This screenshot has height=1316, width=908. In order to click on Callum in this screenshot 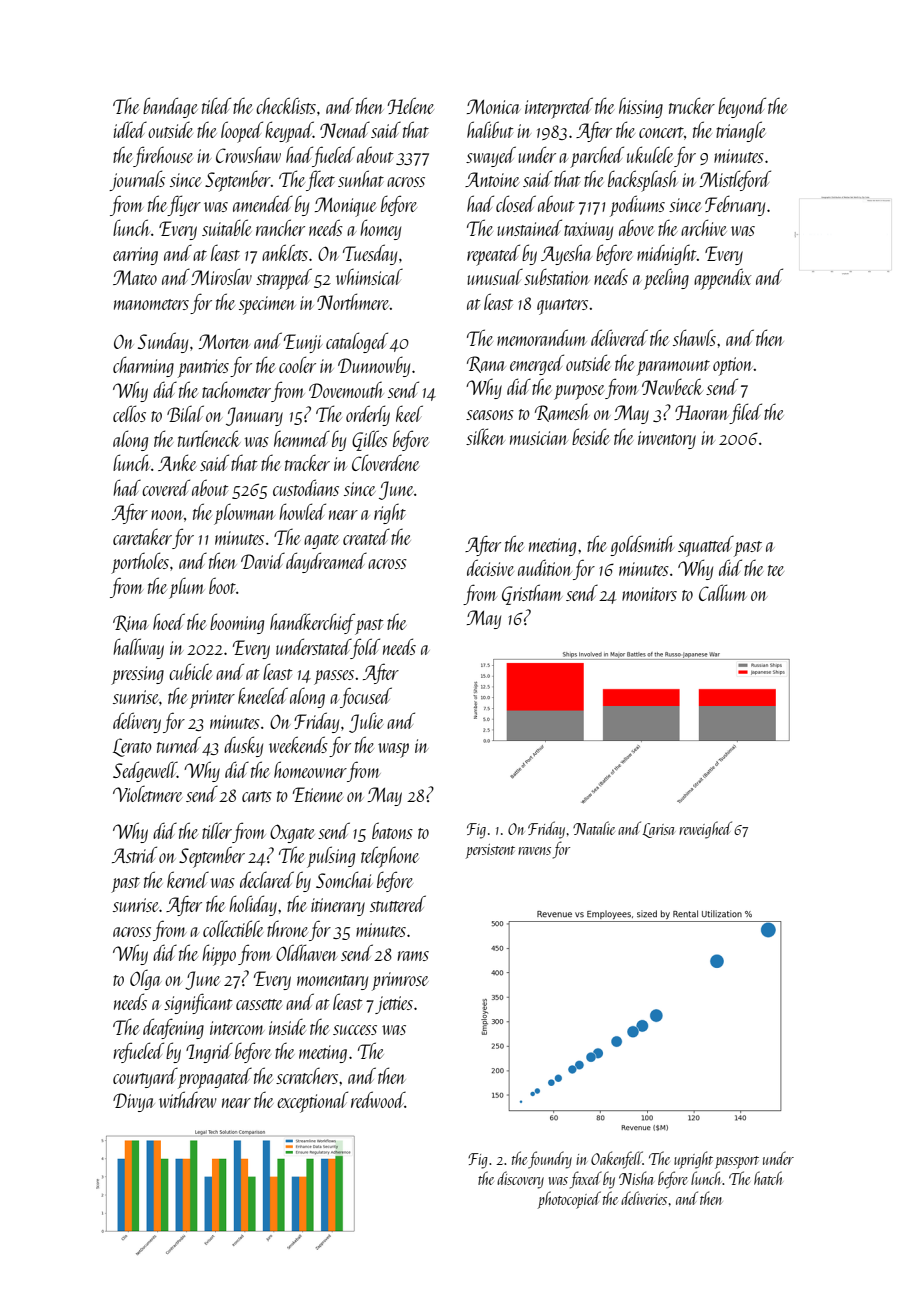, I will do `click(722, 592)`.
